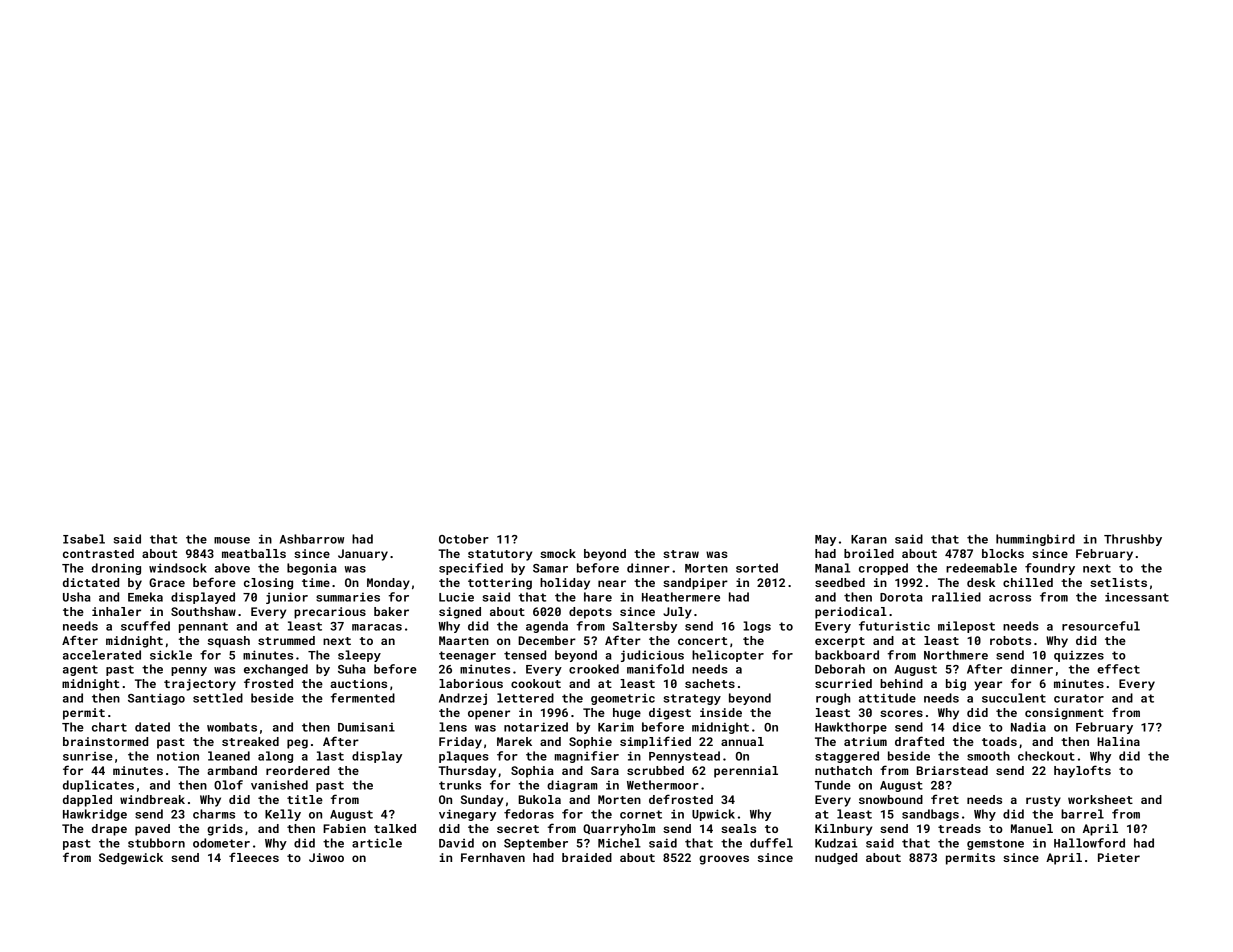  Describe the element at coordinates (152, 799) in the page. I see `windbreak` at that location.
